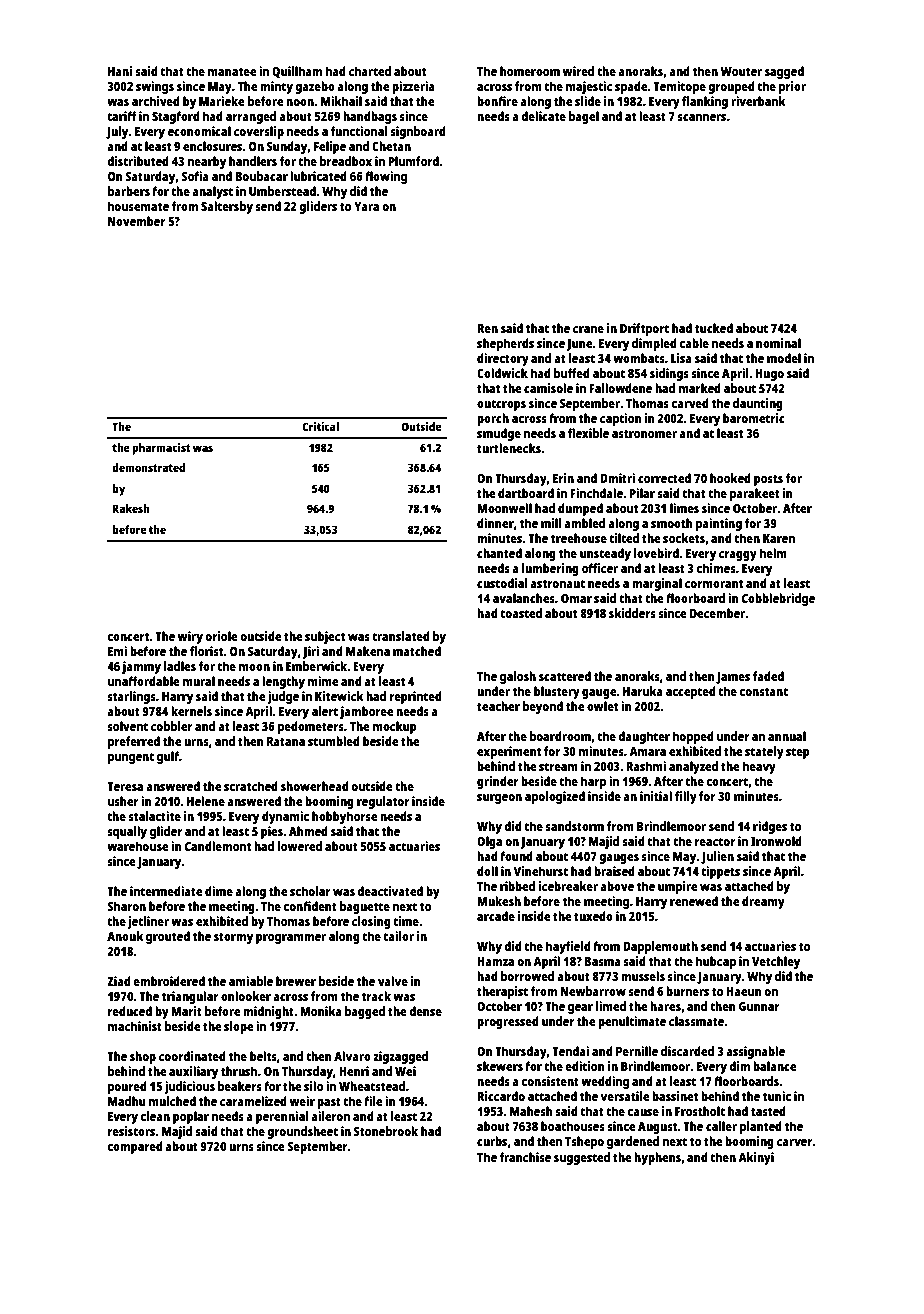  What do you see at coordinates (644, 433) in the image?
I see `astronomer` at bounding box center [644, 433].
